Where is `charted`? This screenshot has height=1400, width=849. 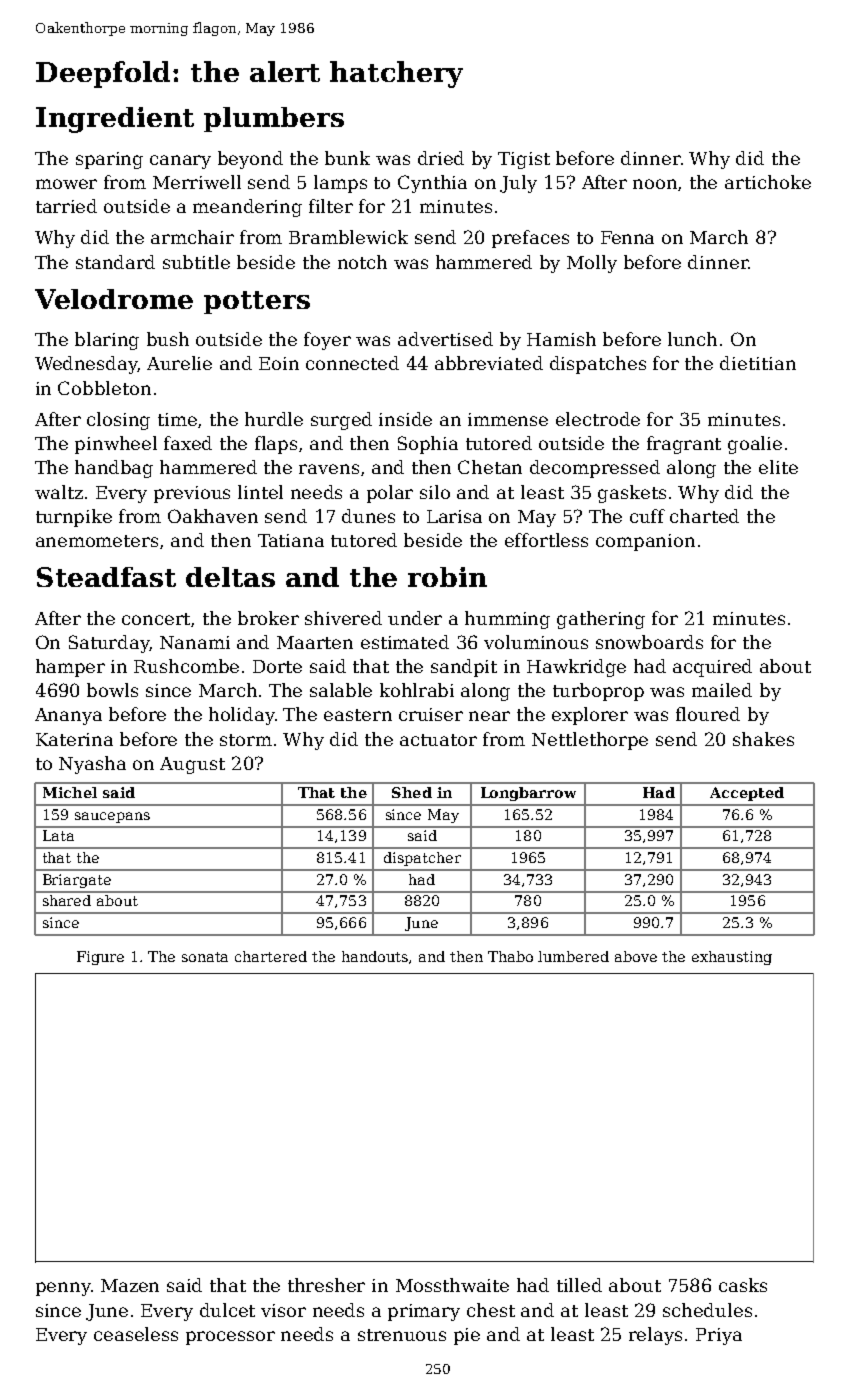 charted is located at coordinates (704, 516).
